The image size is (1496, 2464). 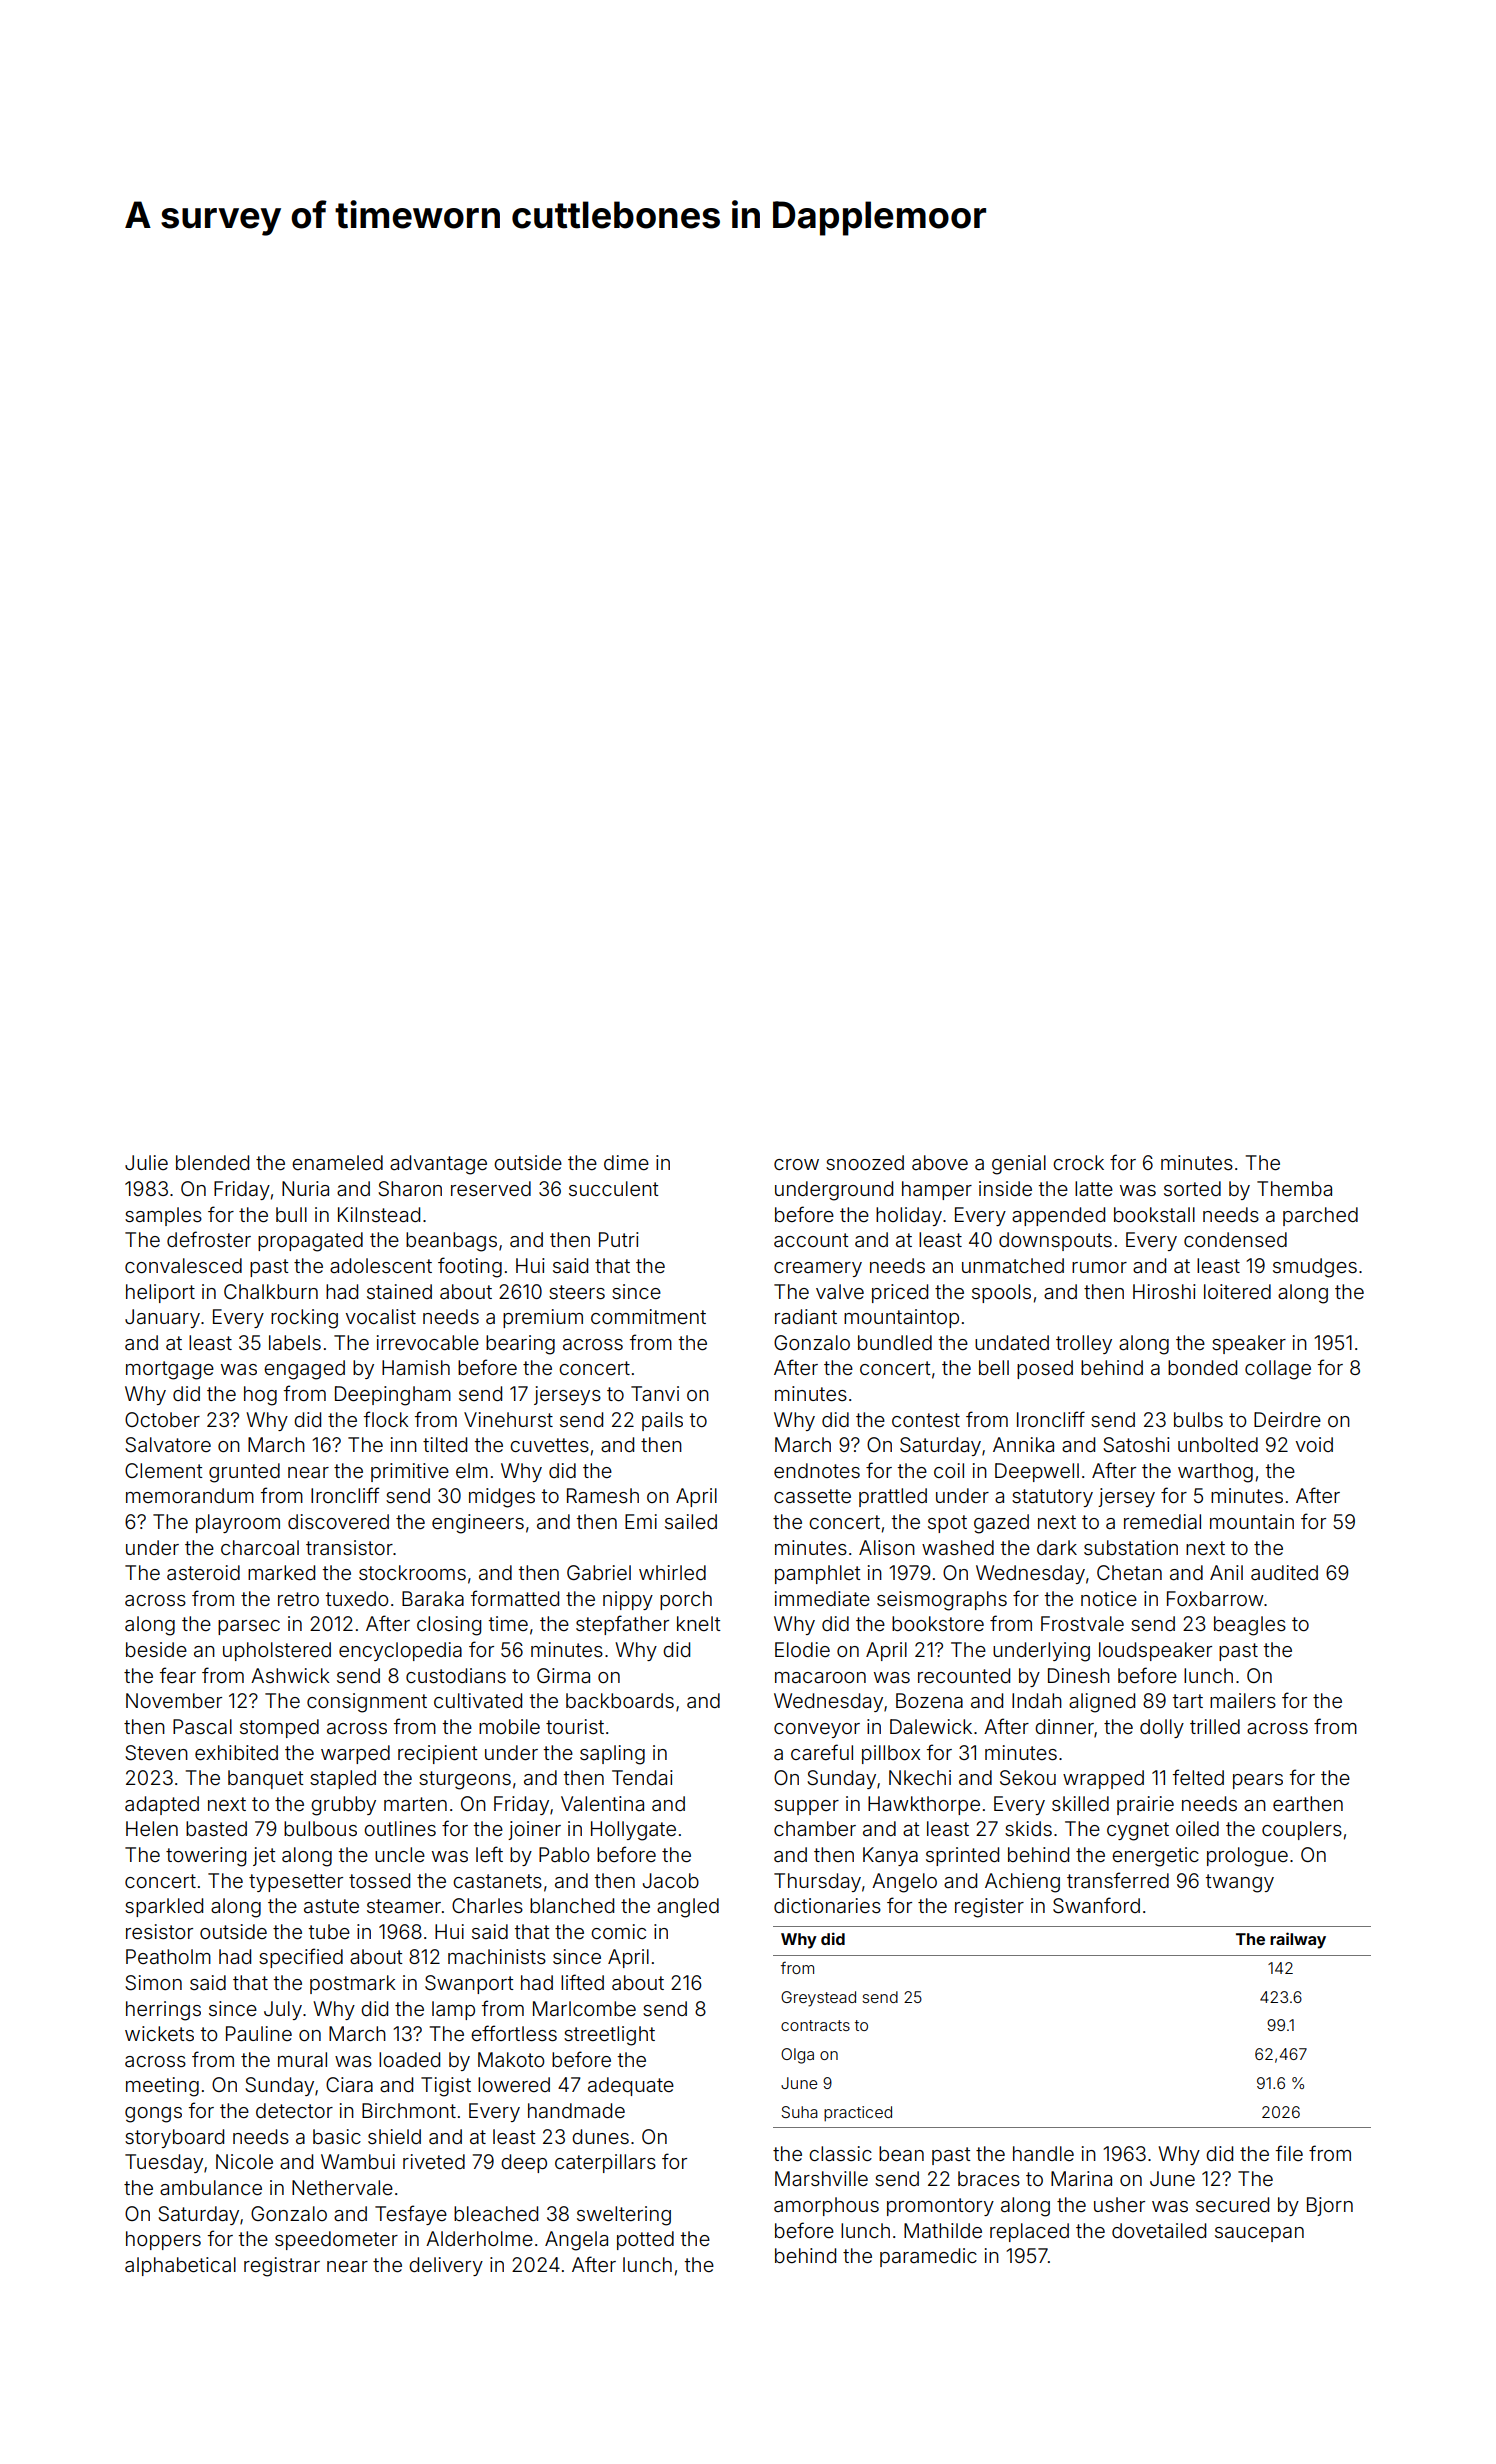 I want to click on Themba, so click(x=1294, y=1188).
